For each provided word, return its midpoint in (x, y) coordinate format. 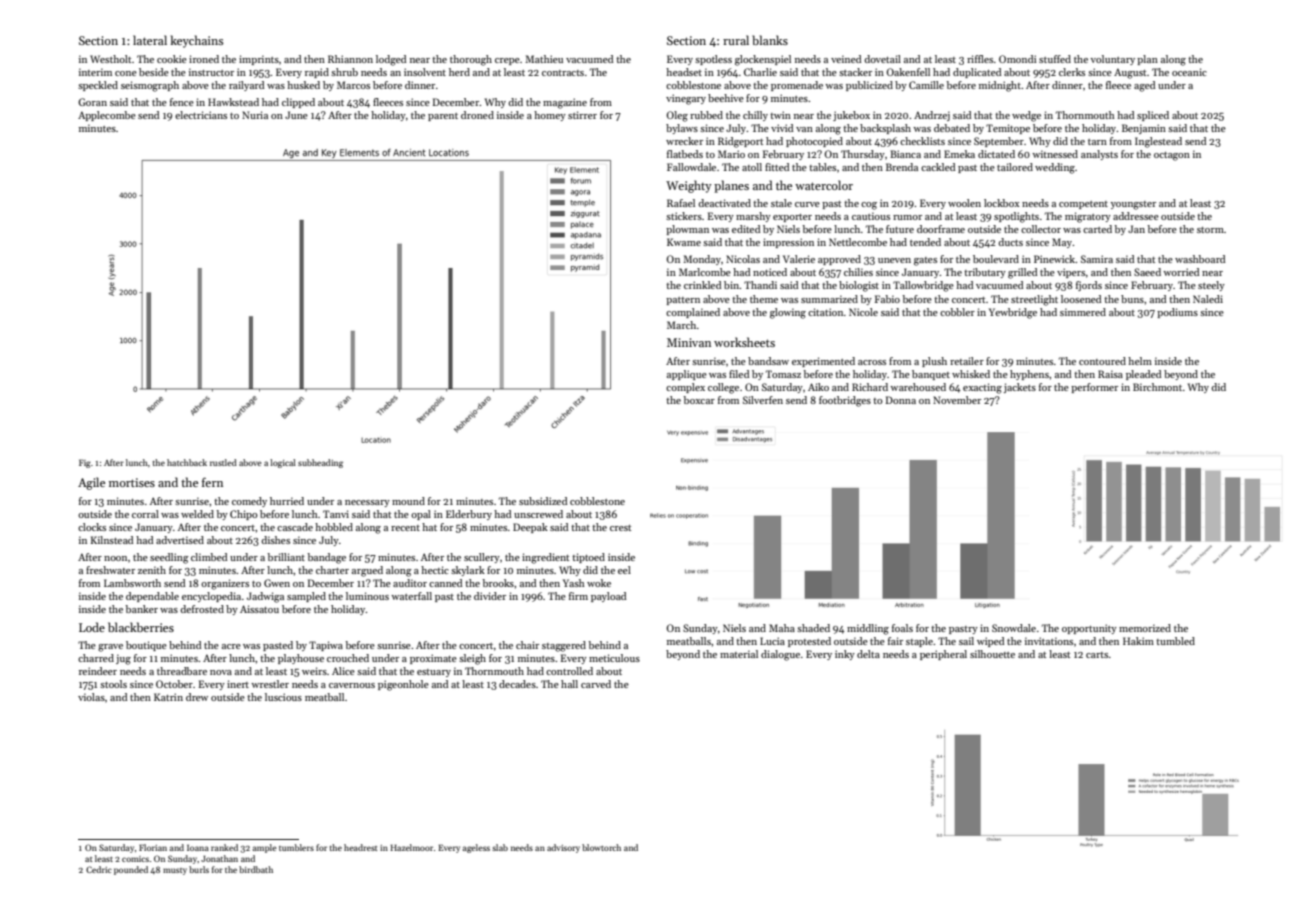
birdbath (256, 869)
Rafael (681, 203)
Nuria (255, 115)
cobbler (957, 312)
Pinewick (1054, 259)
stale (781, 203)
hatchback (187, 462)
